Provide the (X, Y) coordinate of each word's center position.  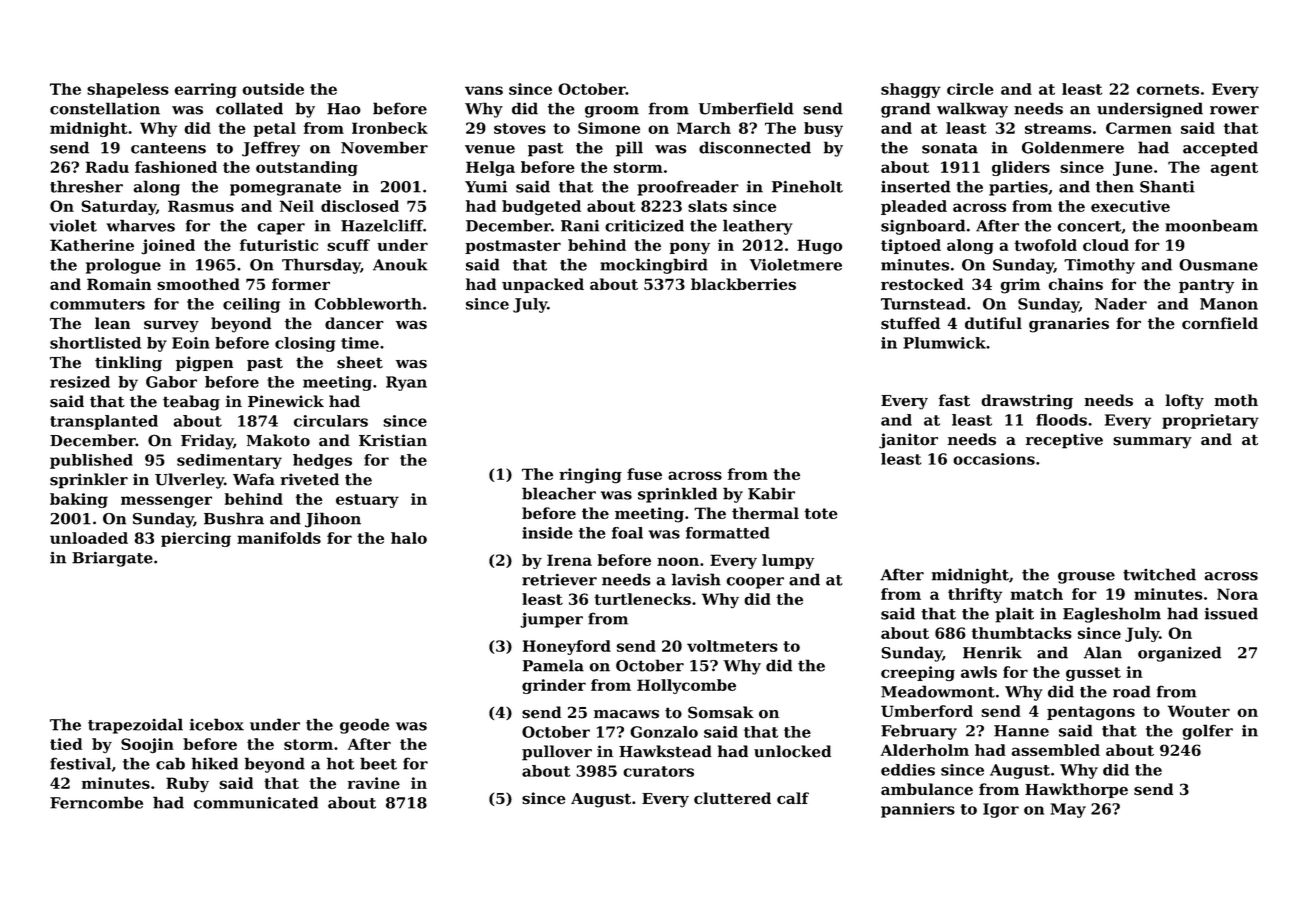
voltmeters (732, 646)
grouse (1086, 578)
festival (80, 763)
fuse (644, 474)
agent (1234, 169)
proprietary (1210, 421)
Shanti (1167, 186)
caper (281, 229)
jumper (551, 620)
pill (629, 149)
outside (273, 89)
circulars (331, 421)
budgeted (541, 208)
